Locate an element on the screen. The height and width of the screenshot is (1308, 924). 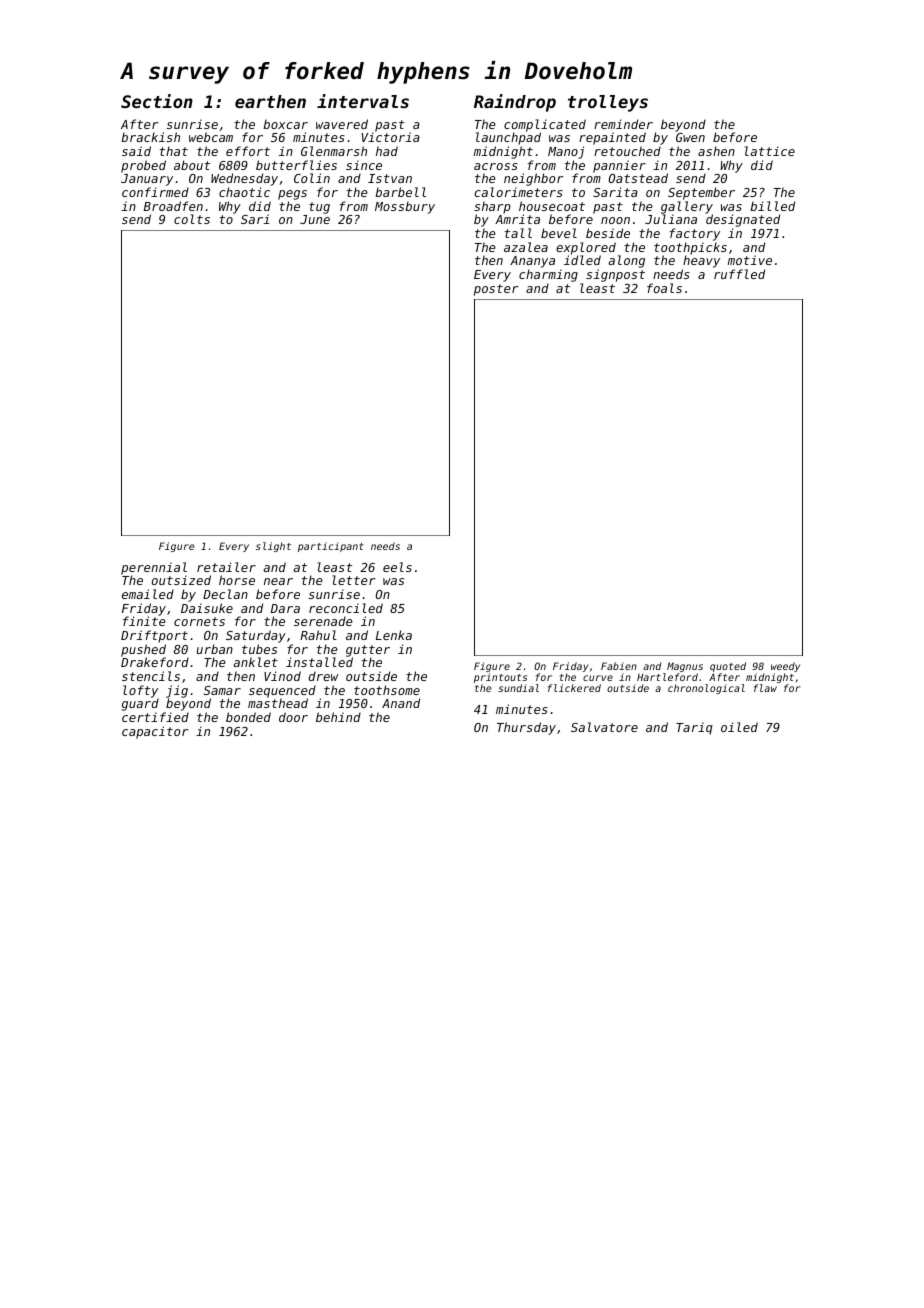
capacitor is located at coordinates (155, 732).
